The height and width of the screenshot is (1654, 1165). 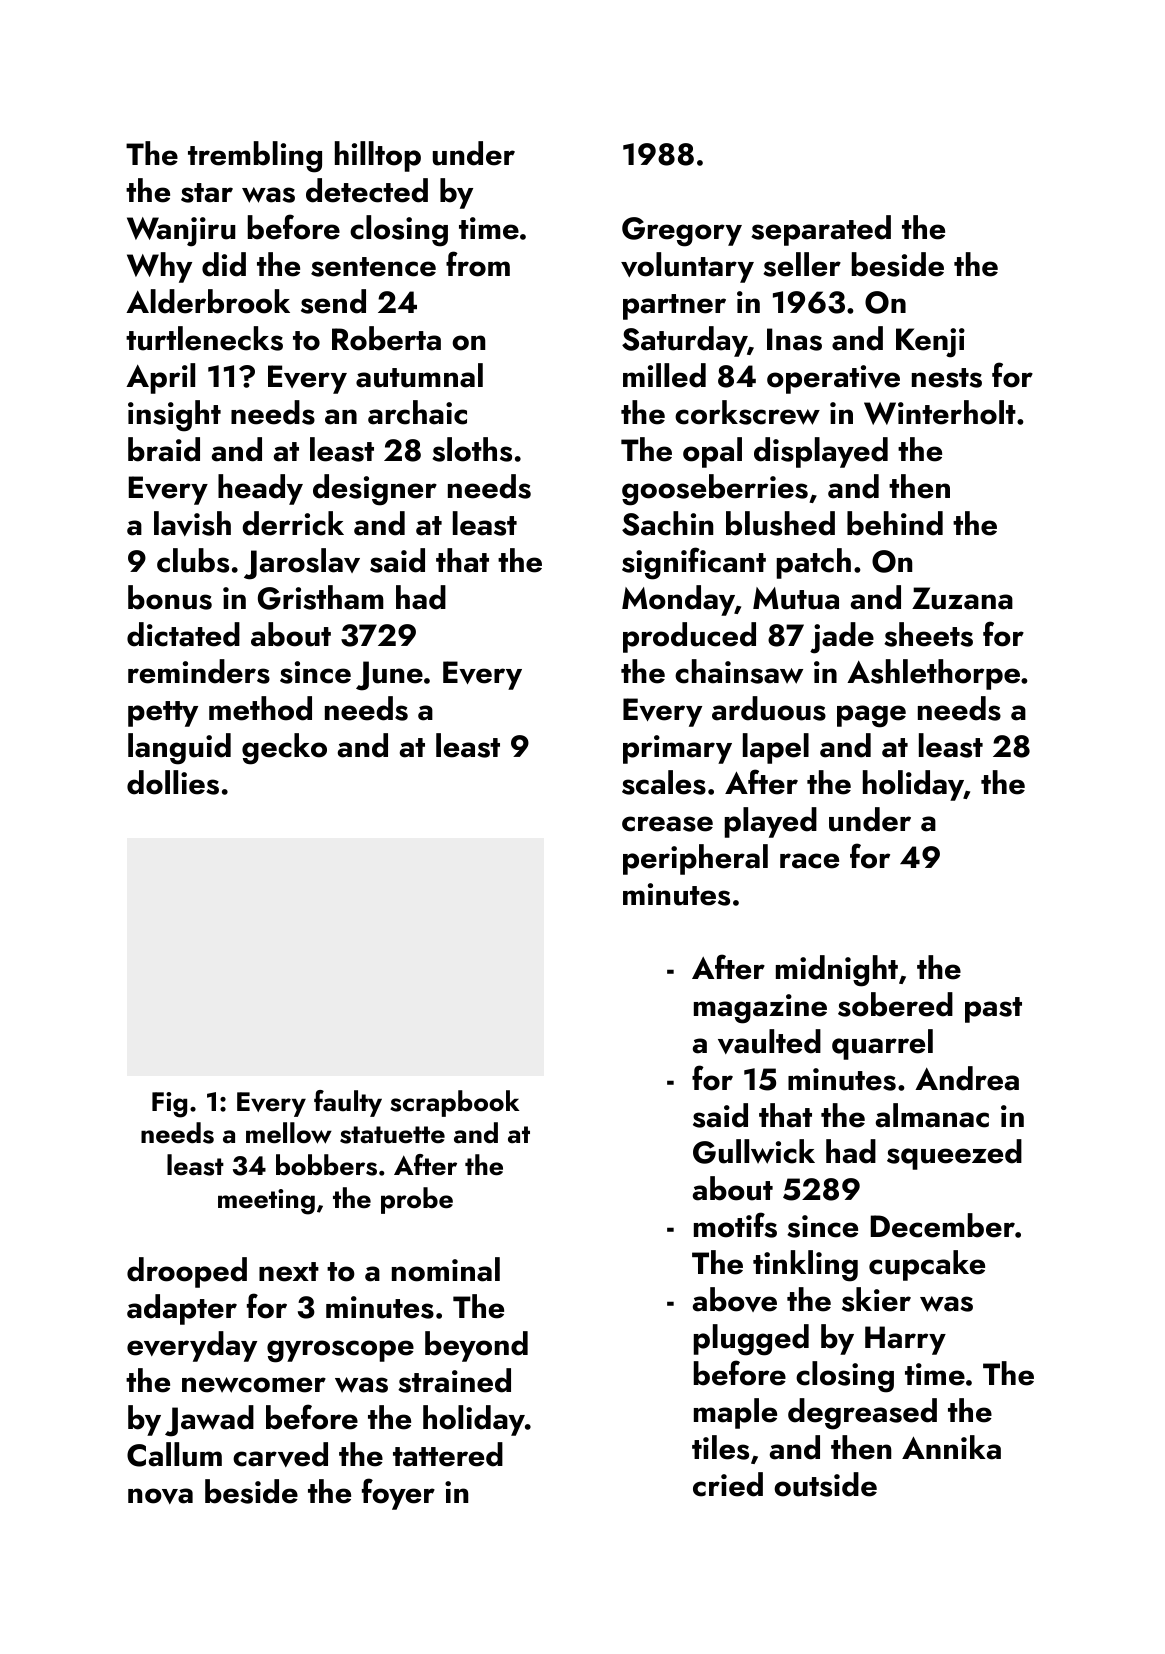 I want to click on heady, so click(x=260, y=489).
